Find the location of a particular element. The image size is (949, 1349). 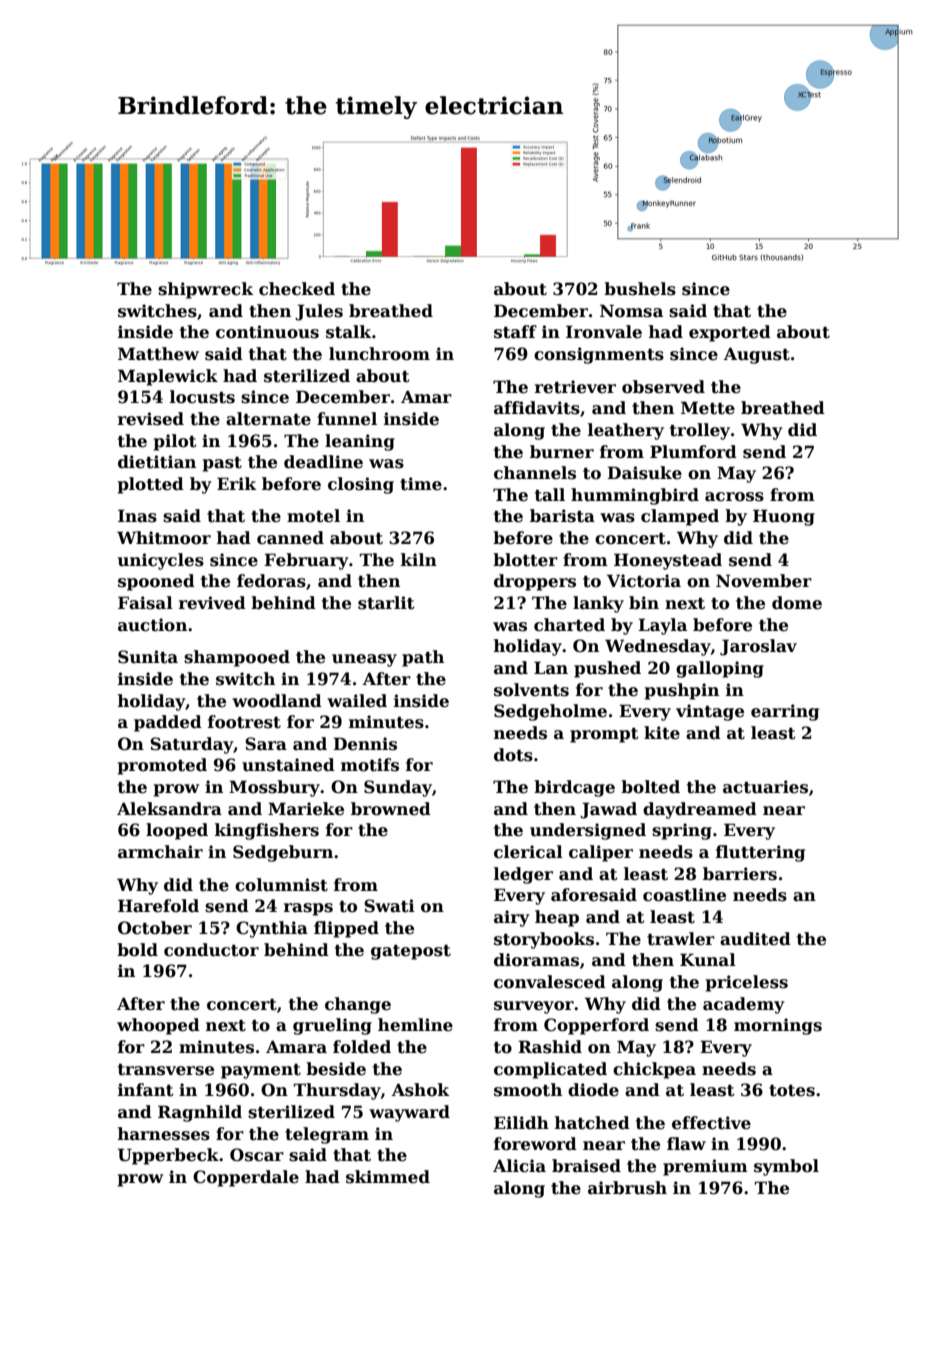

funnel is located at coordinates (347, 419).
